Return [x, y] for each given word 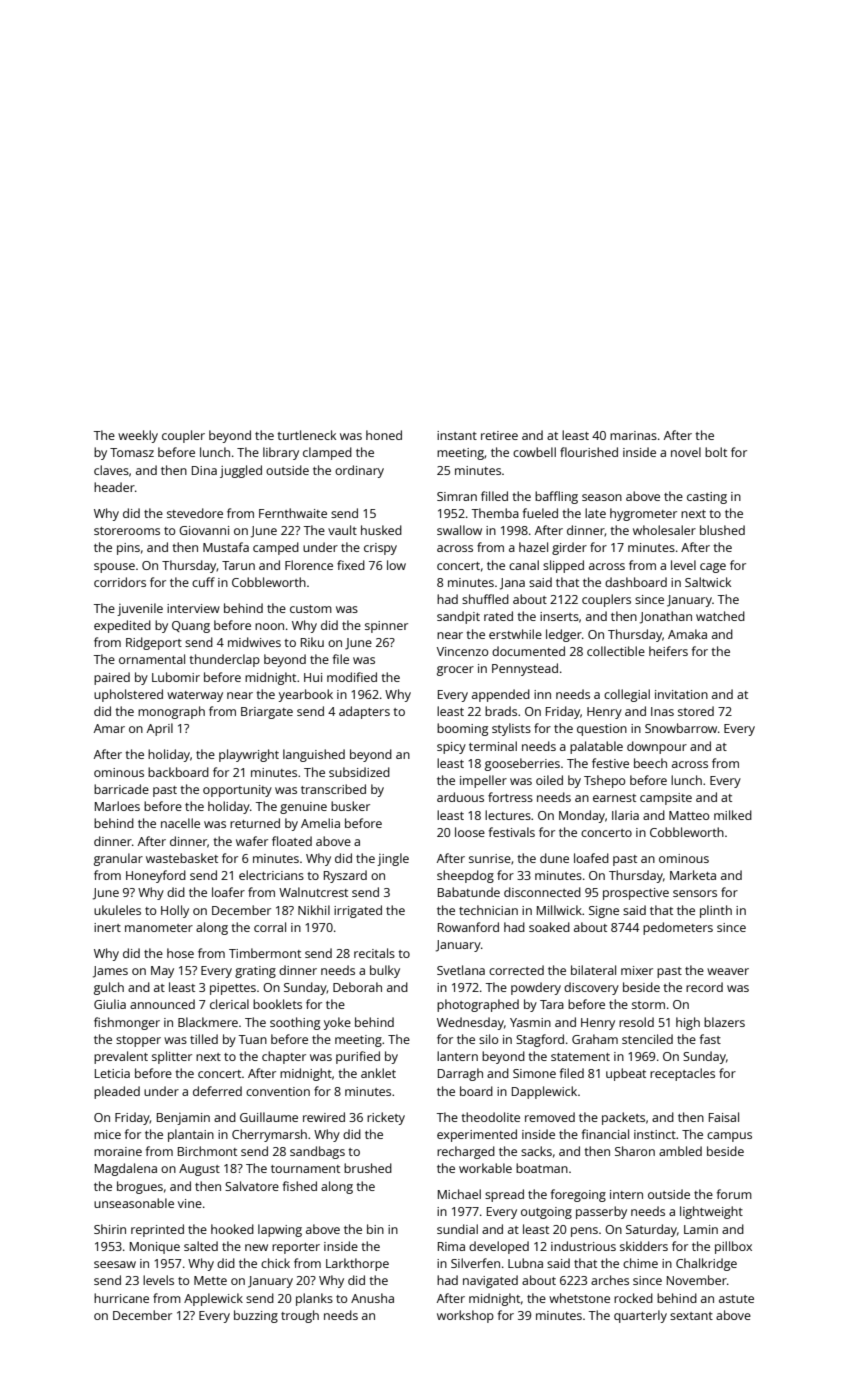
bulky [385, 971]
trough [300, 1316]
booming [462, 729]
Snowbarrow [681, 728]
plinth [716, 911]
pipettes [233, 989]
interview [193, 608]
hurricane [121, 1298]
